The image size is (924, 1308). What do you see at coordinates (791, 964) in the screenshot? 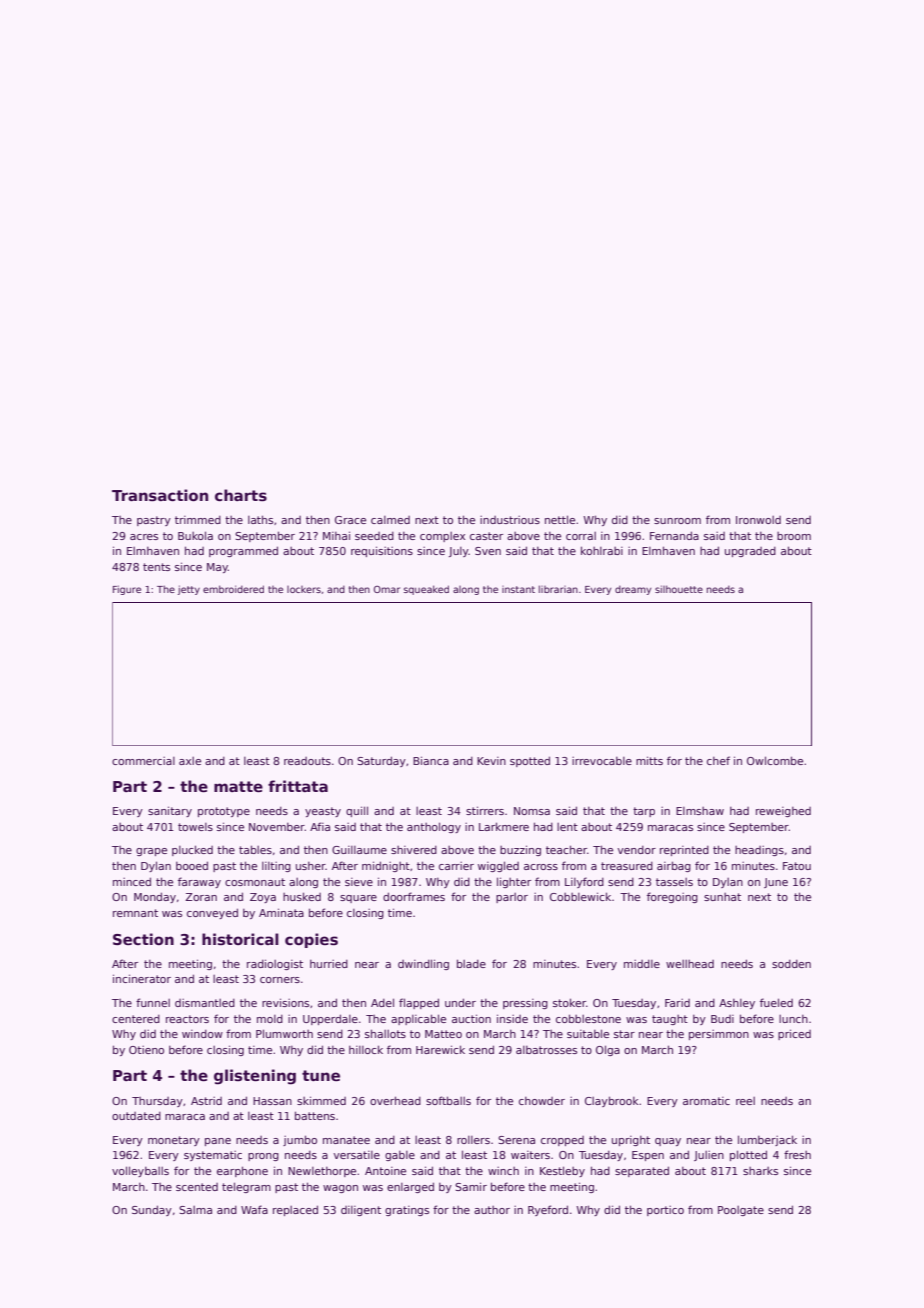
I see `sodden` at bounding box center [791, 964].
